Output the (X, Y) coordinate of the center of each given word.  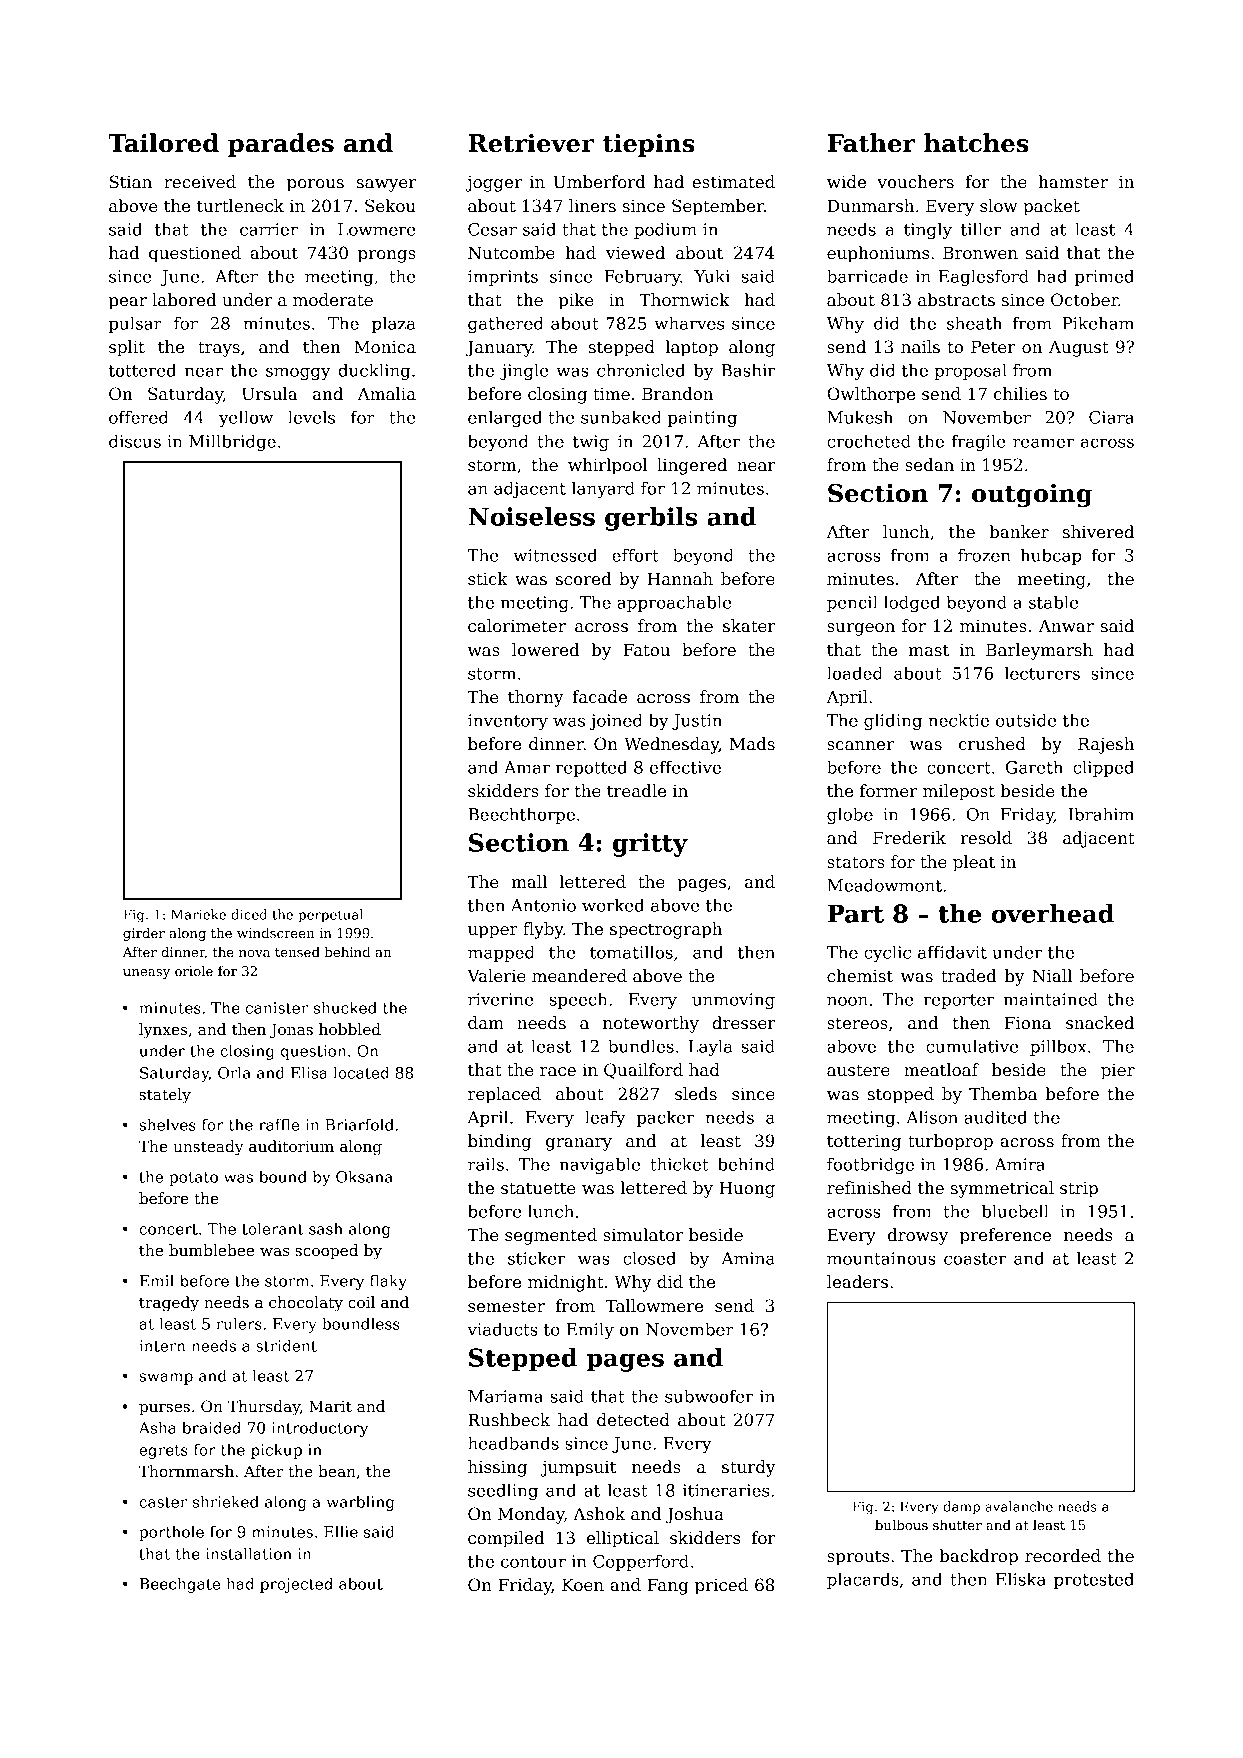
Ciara (1111, 417)
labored (184, 300)
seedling (503, 1491)
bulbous (901, 1524)
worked (613, 905)
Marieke (198, 914)
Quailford (643, 1071)
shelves (167, 1124)
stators (856, 863)
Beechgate (180, 1585)
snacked (1100, 1023)
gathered (506, 324)
